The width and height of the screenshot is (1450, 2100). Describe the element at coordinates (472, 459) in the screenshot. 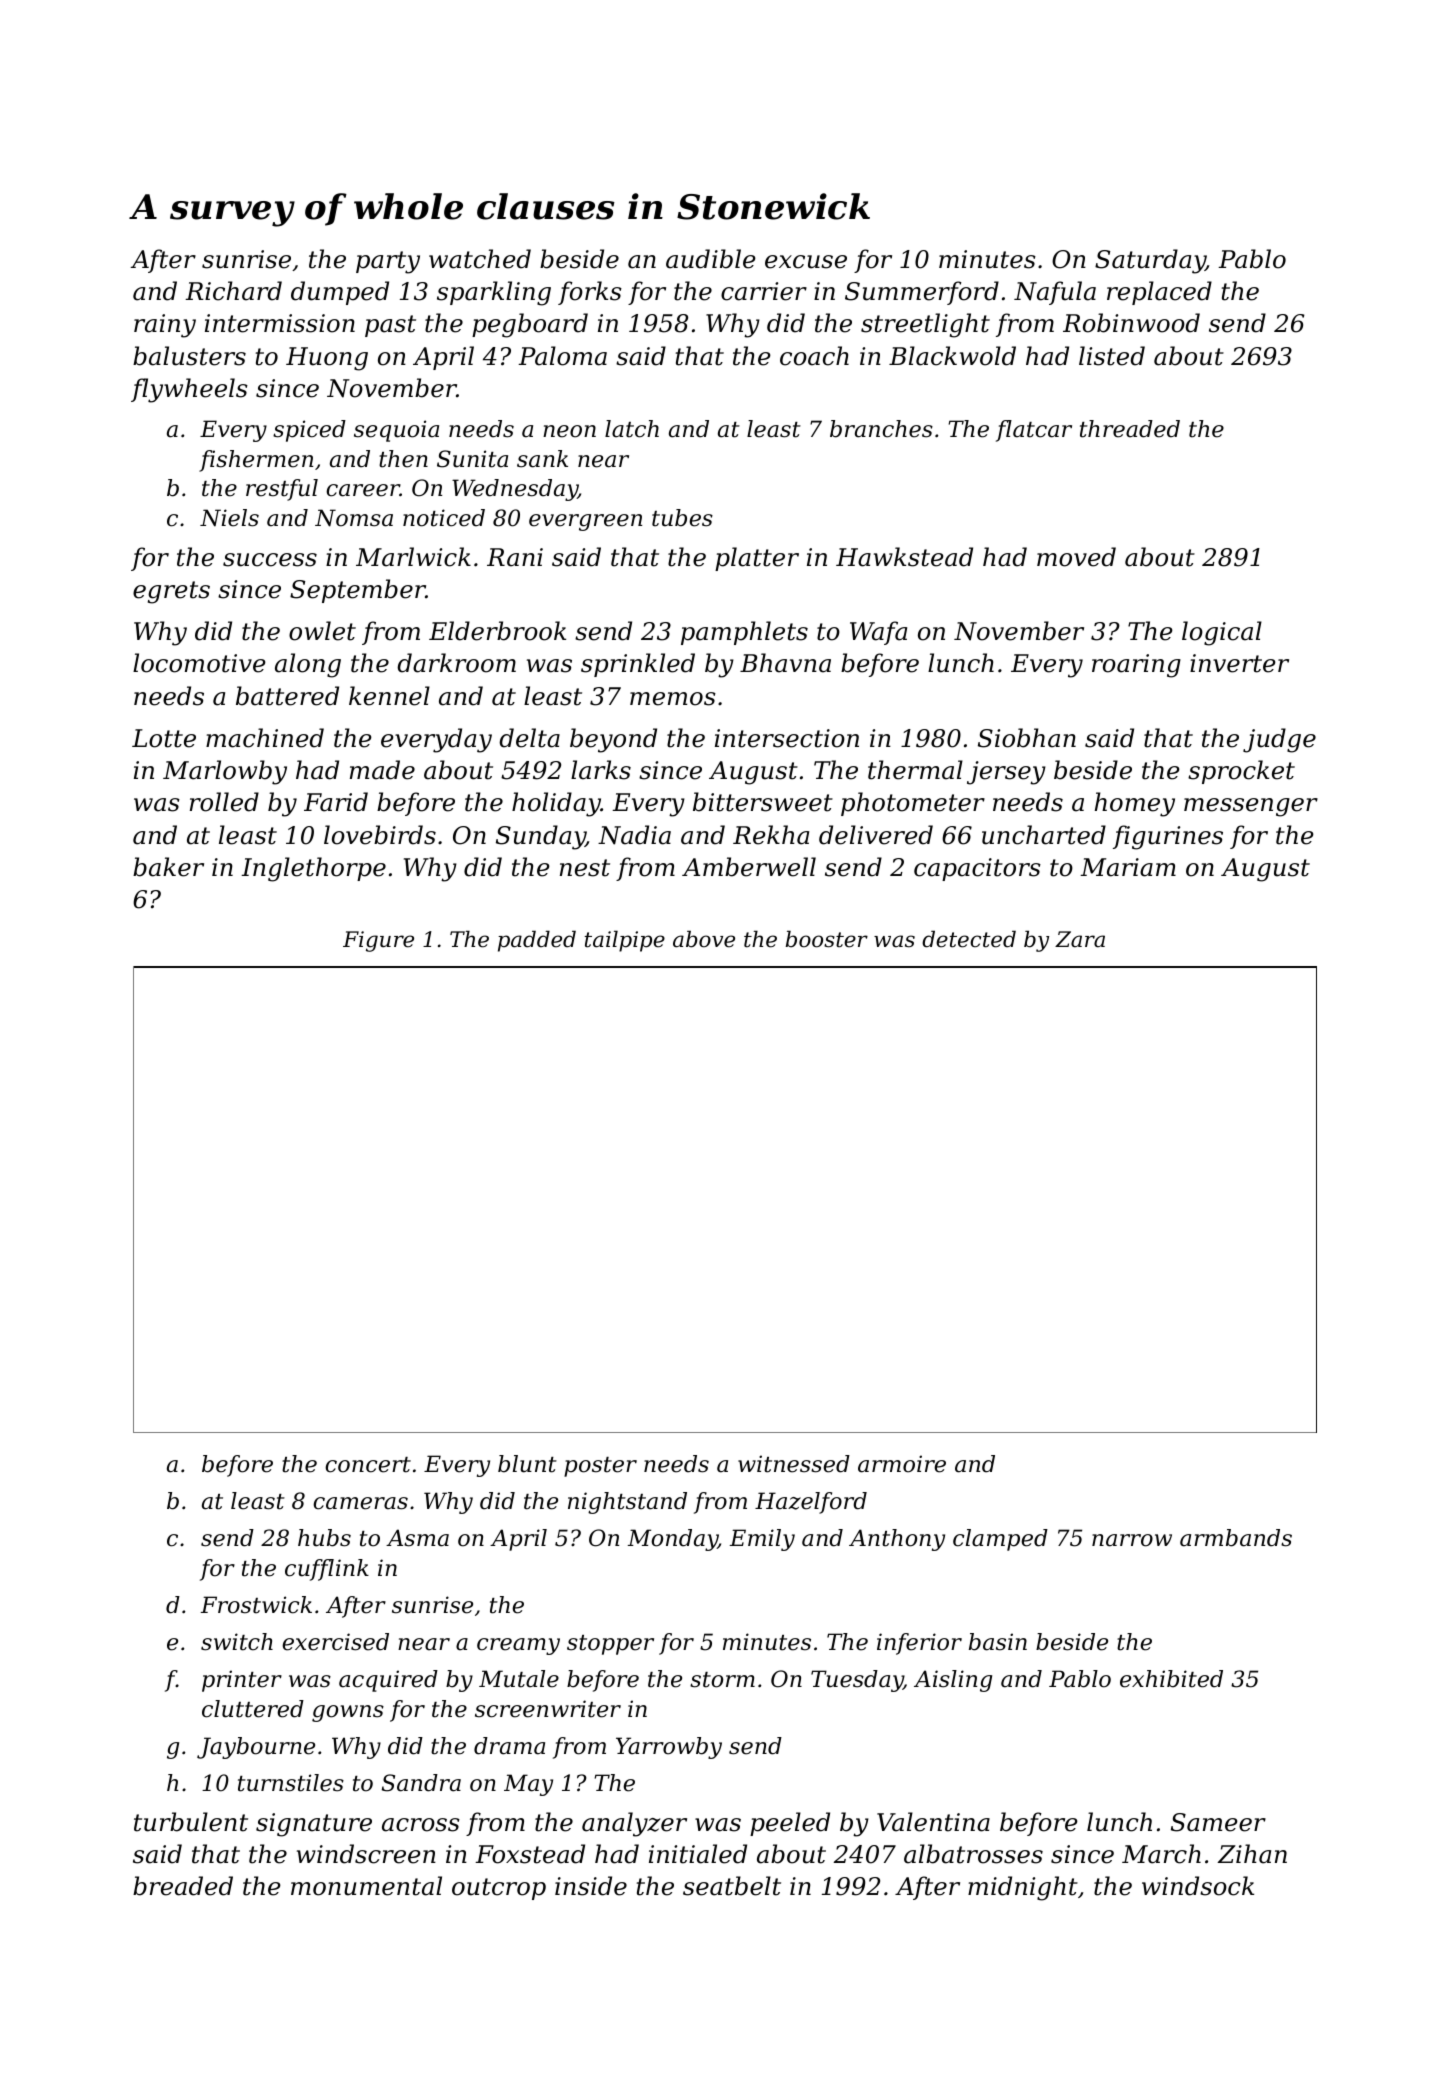

I see `Sunita` at that location.
